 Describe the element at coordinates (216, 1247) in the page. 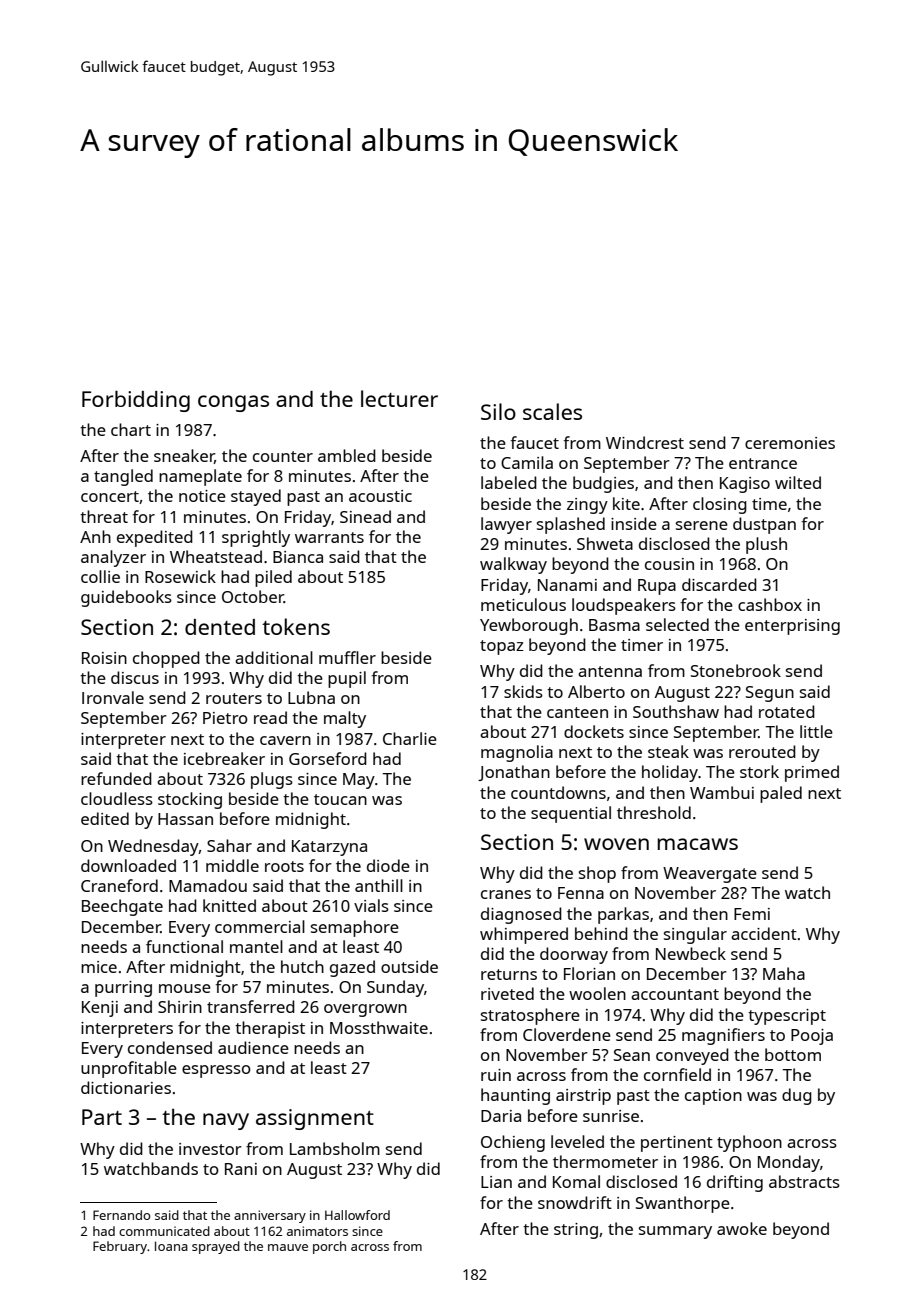

I see `sprayed` at that location.
